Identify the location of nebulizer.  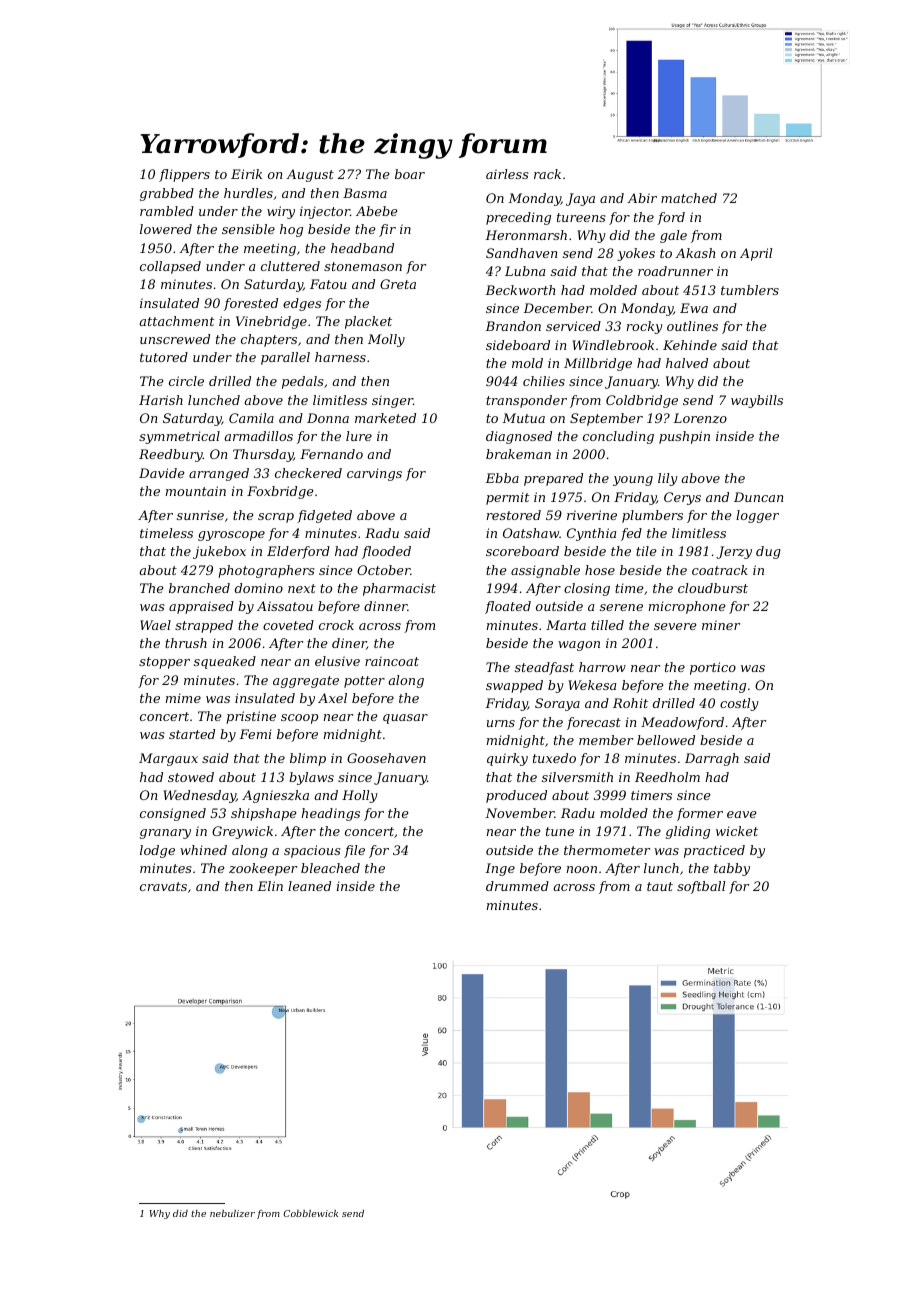
(232, 1213).
